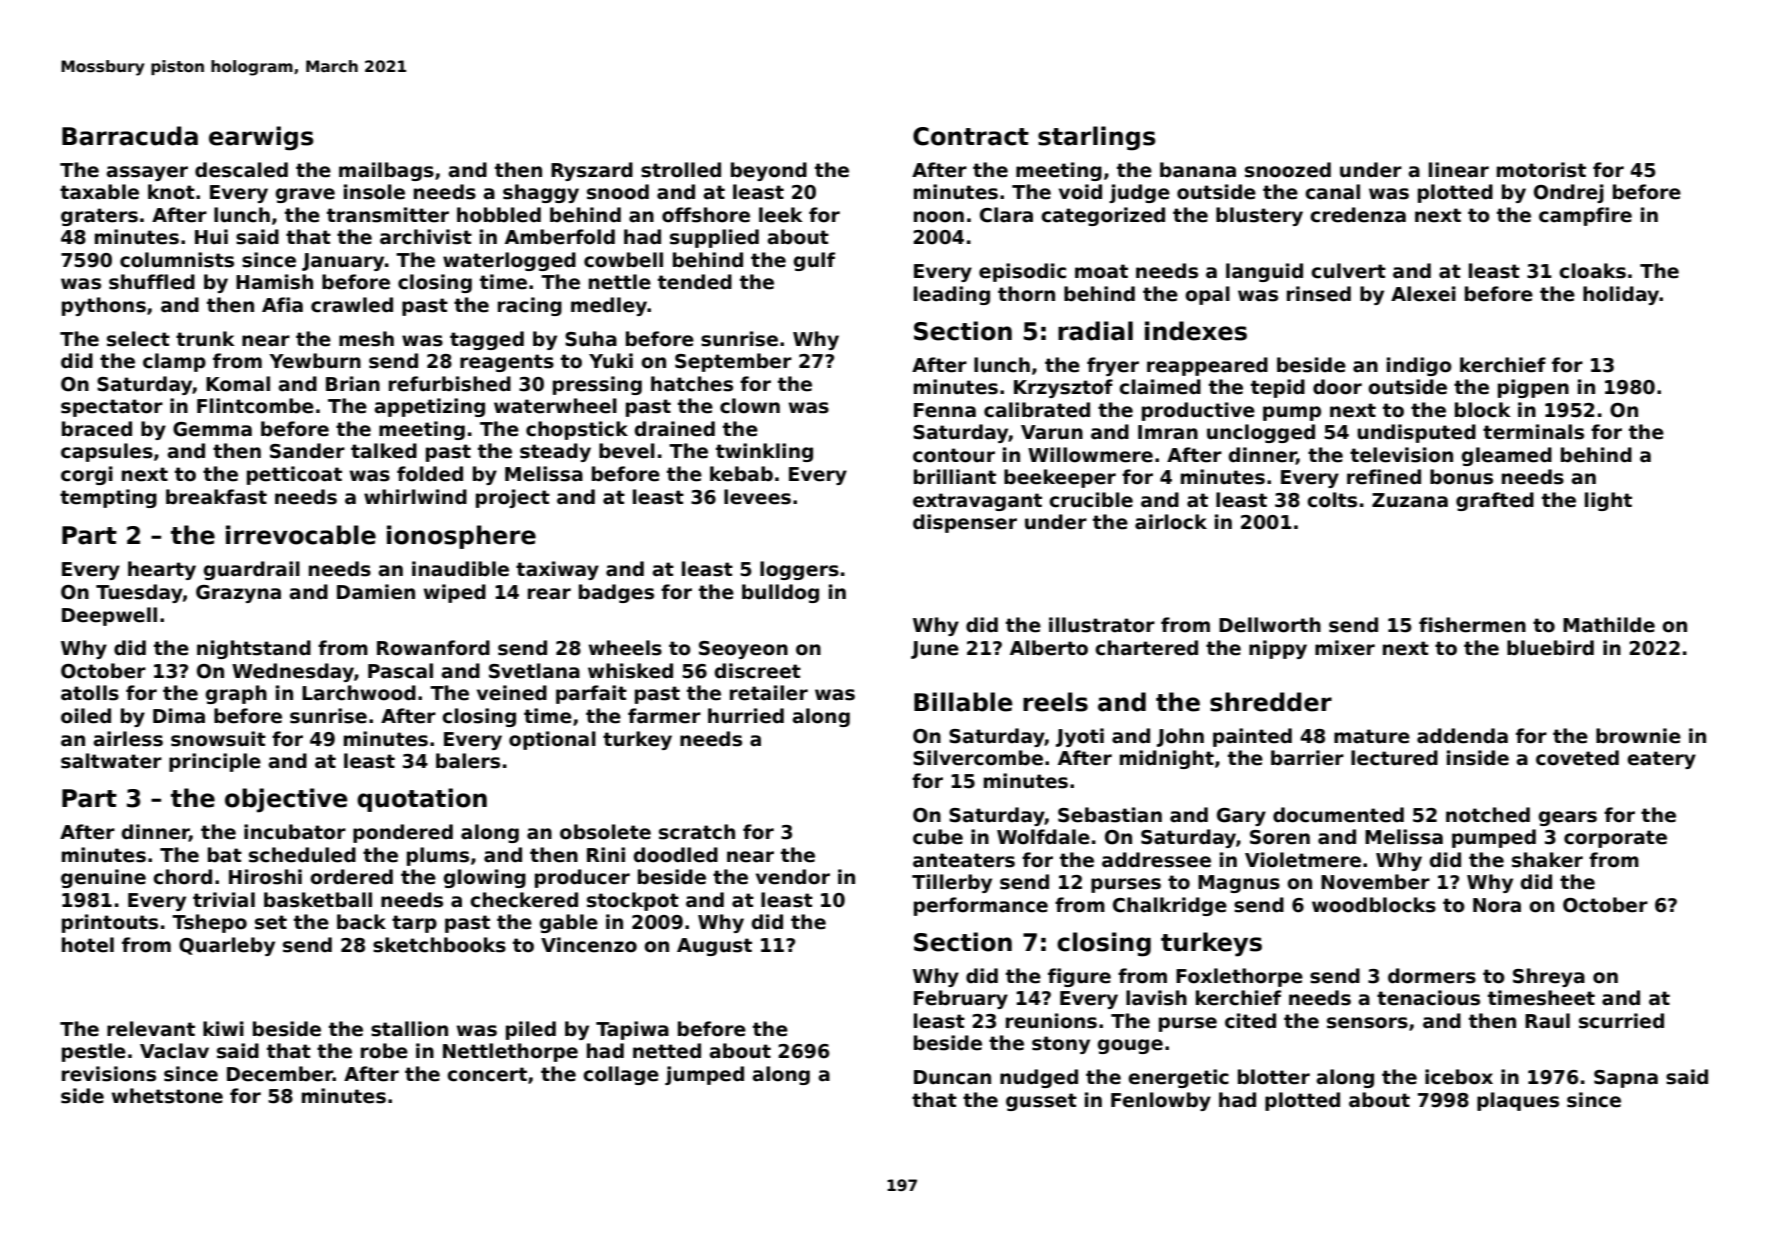 The image size is (1772, 1253). Describe the element at coordinates (935, 650) in the screenshot. I see `June` at that location.
